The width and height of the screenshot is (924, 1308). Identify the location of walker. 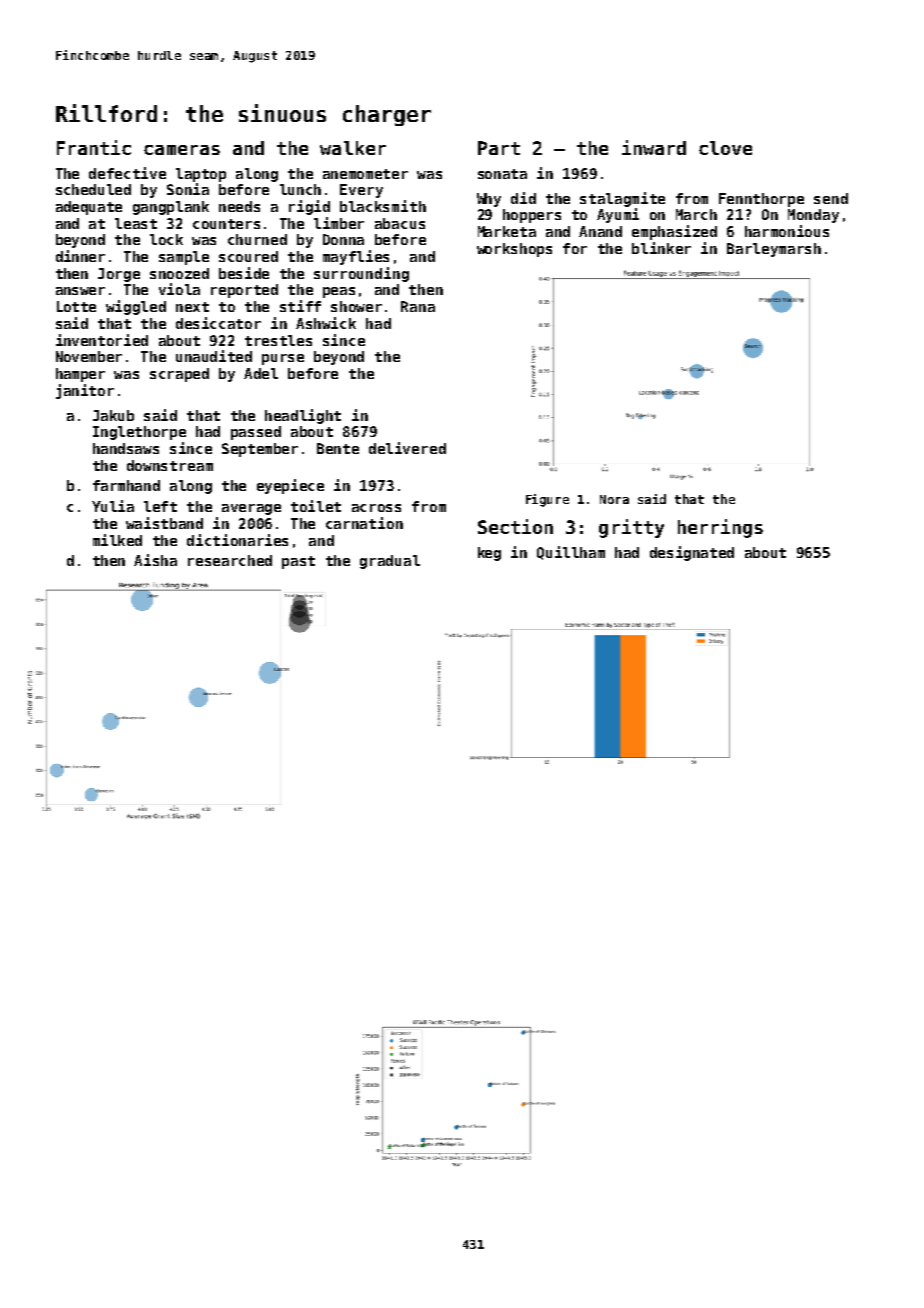
(353, 148).
